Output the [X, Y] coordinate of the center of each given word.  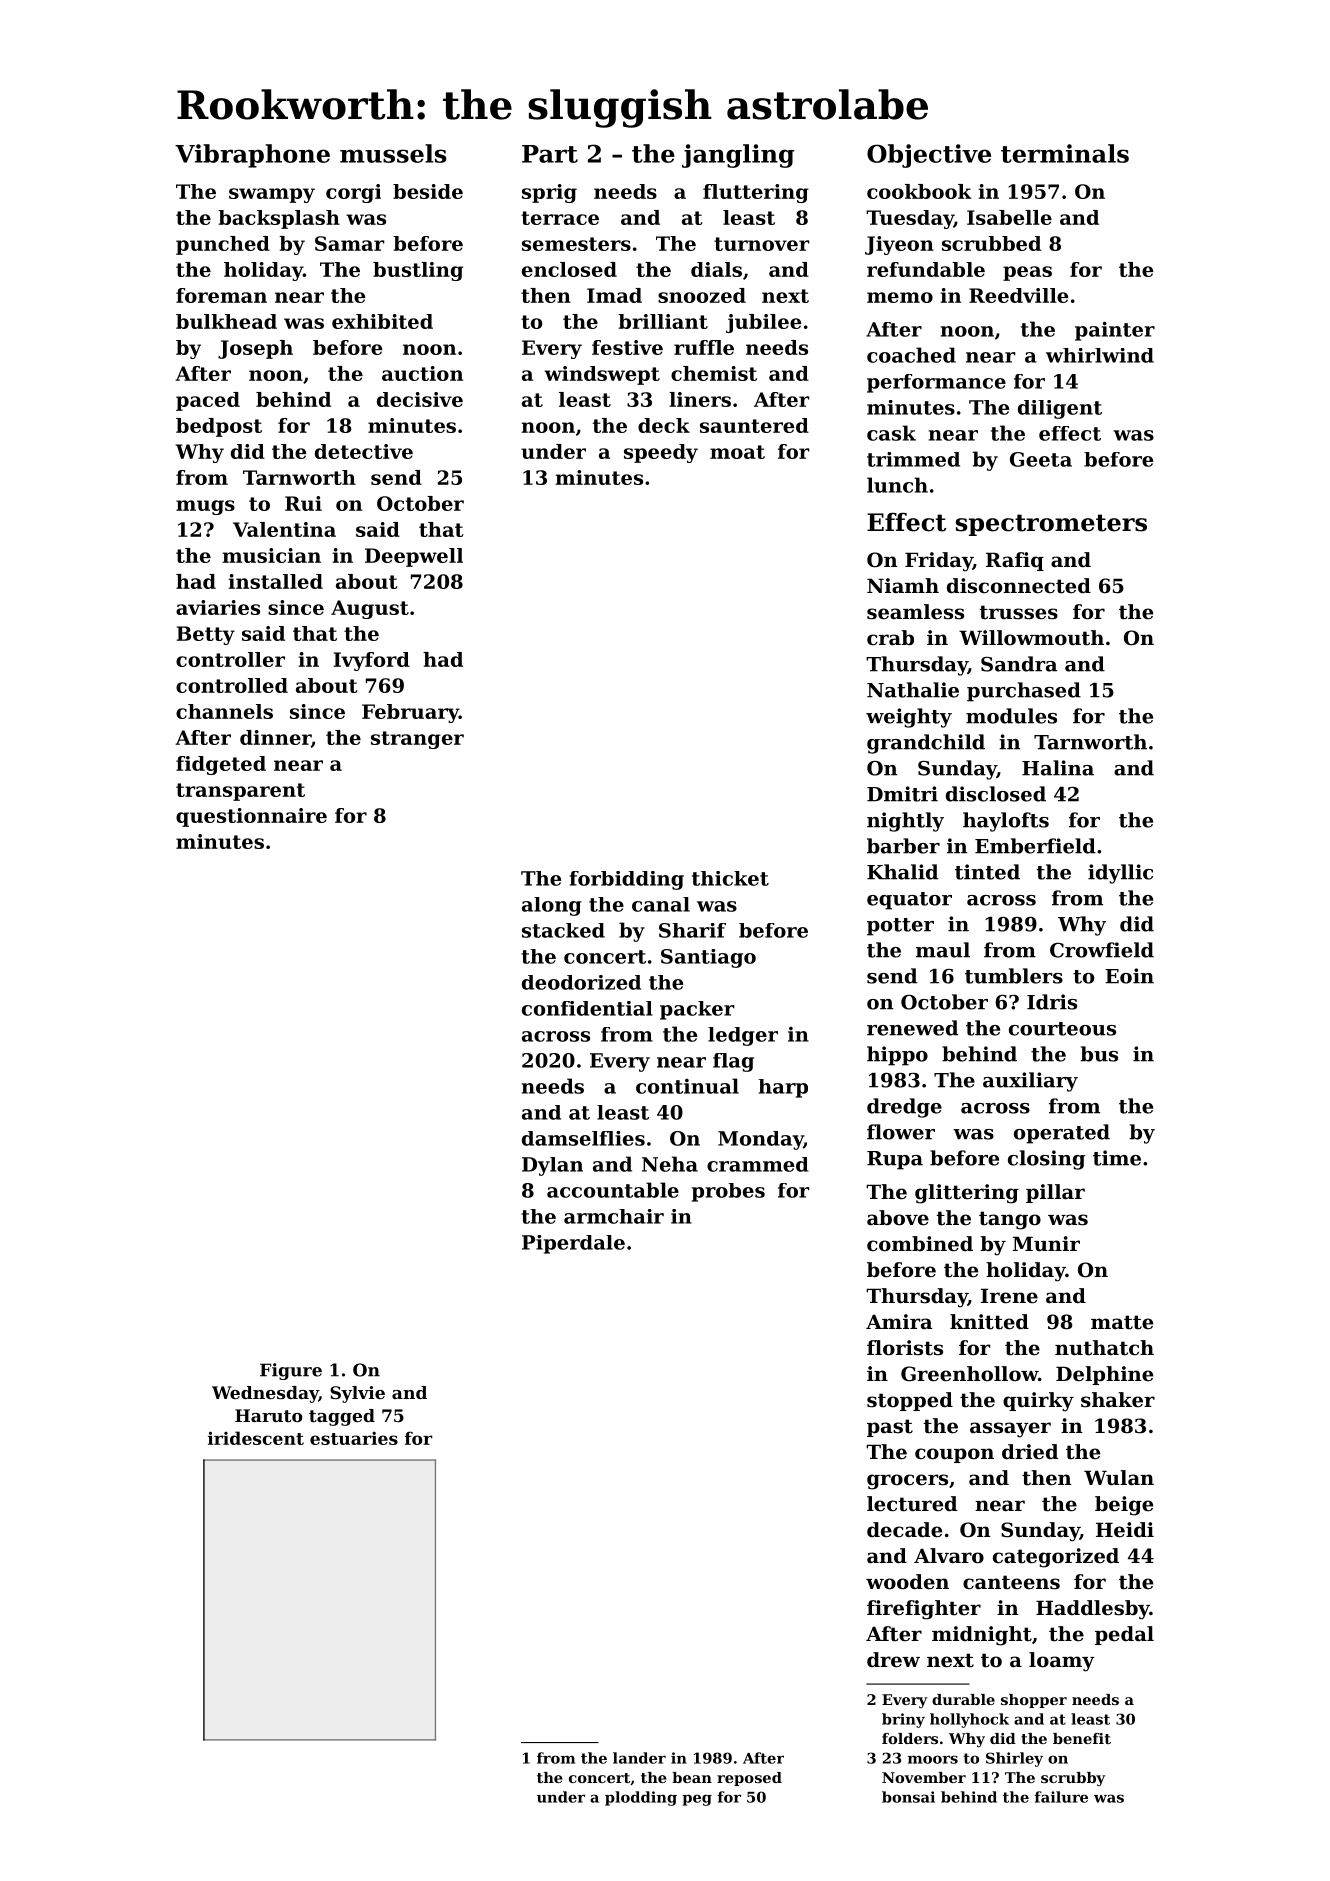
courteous [1062, 1029]
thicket [730, 878]
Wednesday [265, 1394]
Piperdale [573, 1244]
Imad [614, 295]
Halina [1058, 768]
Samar [350, 243]
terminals [1065, 153]
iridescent [256, 1438]
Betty [206, 635]
